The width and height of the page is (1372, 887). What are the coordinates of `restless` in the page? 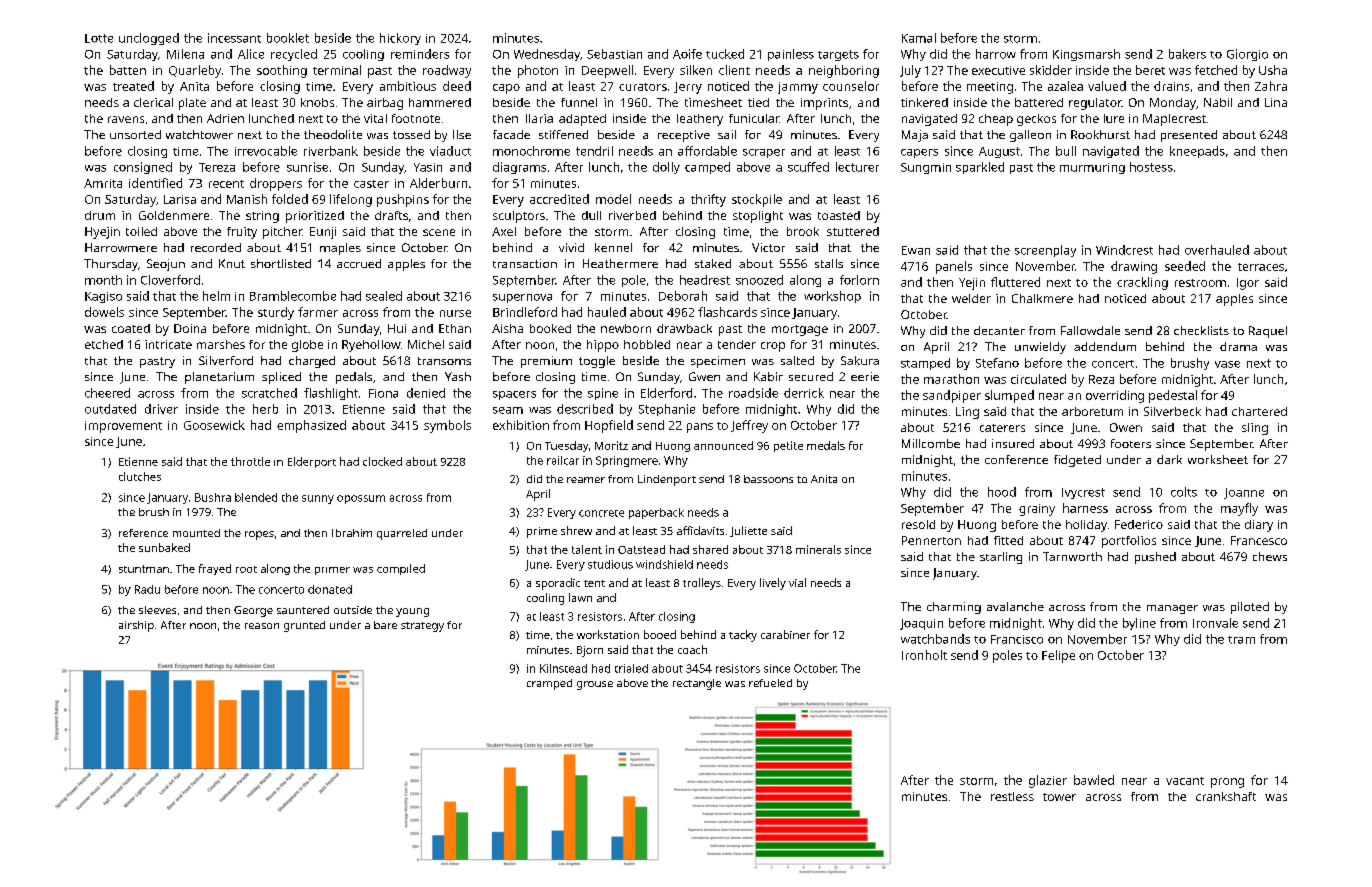 It's located at (1012, 796).
